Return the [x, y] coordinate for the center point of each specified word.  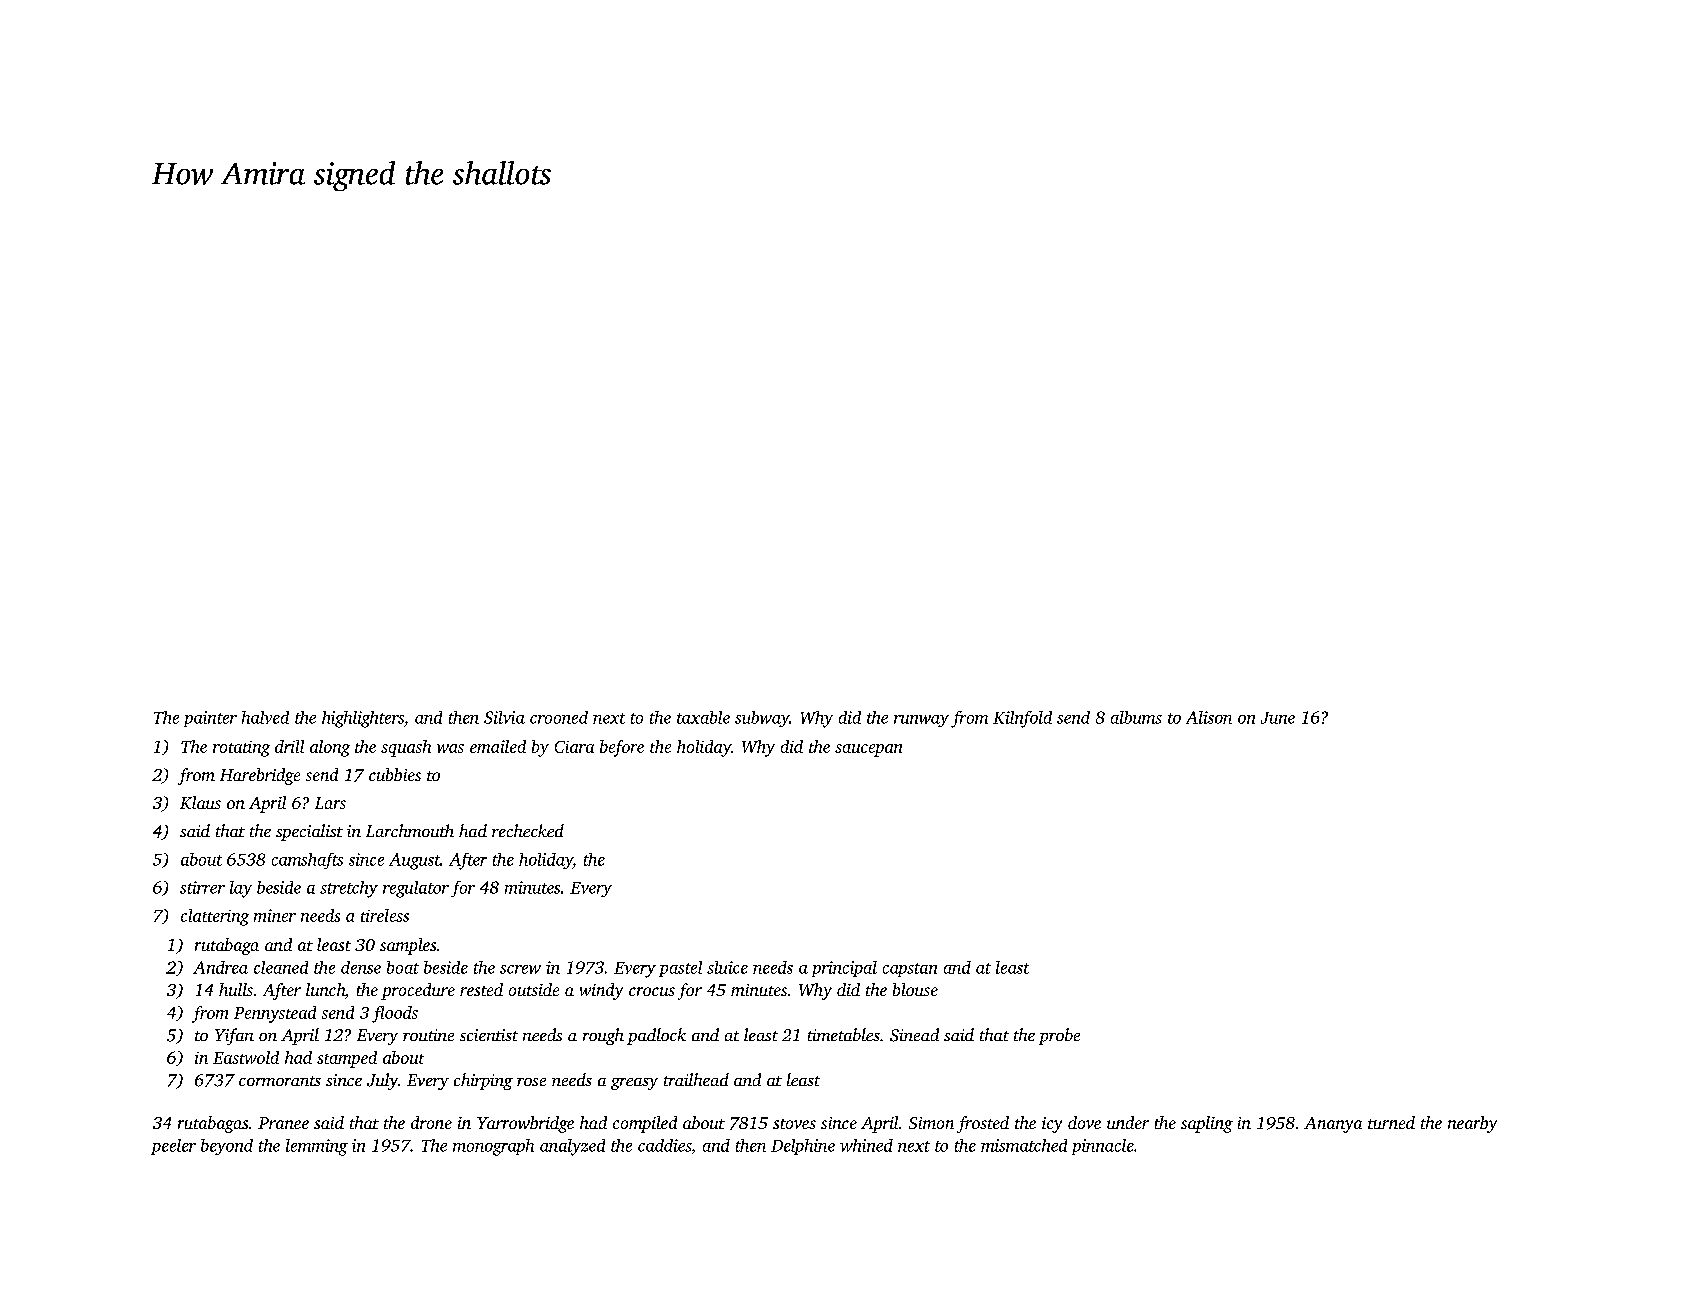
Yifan [234, 1036]
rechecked [528, 830]
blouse [915, 989]
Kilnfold [1022, 719]
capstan [910, 970]
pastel [680, 969]
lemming [317, 1147]
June [1278, 718]
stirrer [202, 887]
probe [1059, 1036]
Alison [1209, 717]
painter [210, 719]
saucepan [868, 750]
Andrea [220, 967]
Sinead [914, 1035]
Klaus [200, 802]
